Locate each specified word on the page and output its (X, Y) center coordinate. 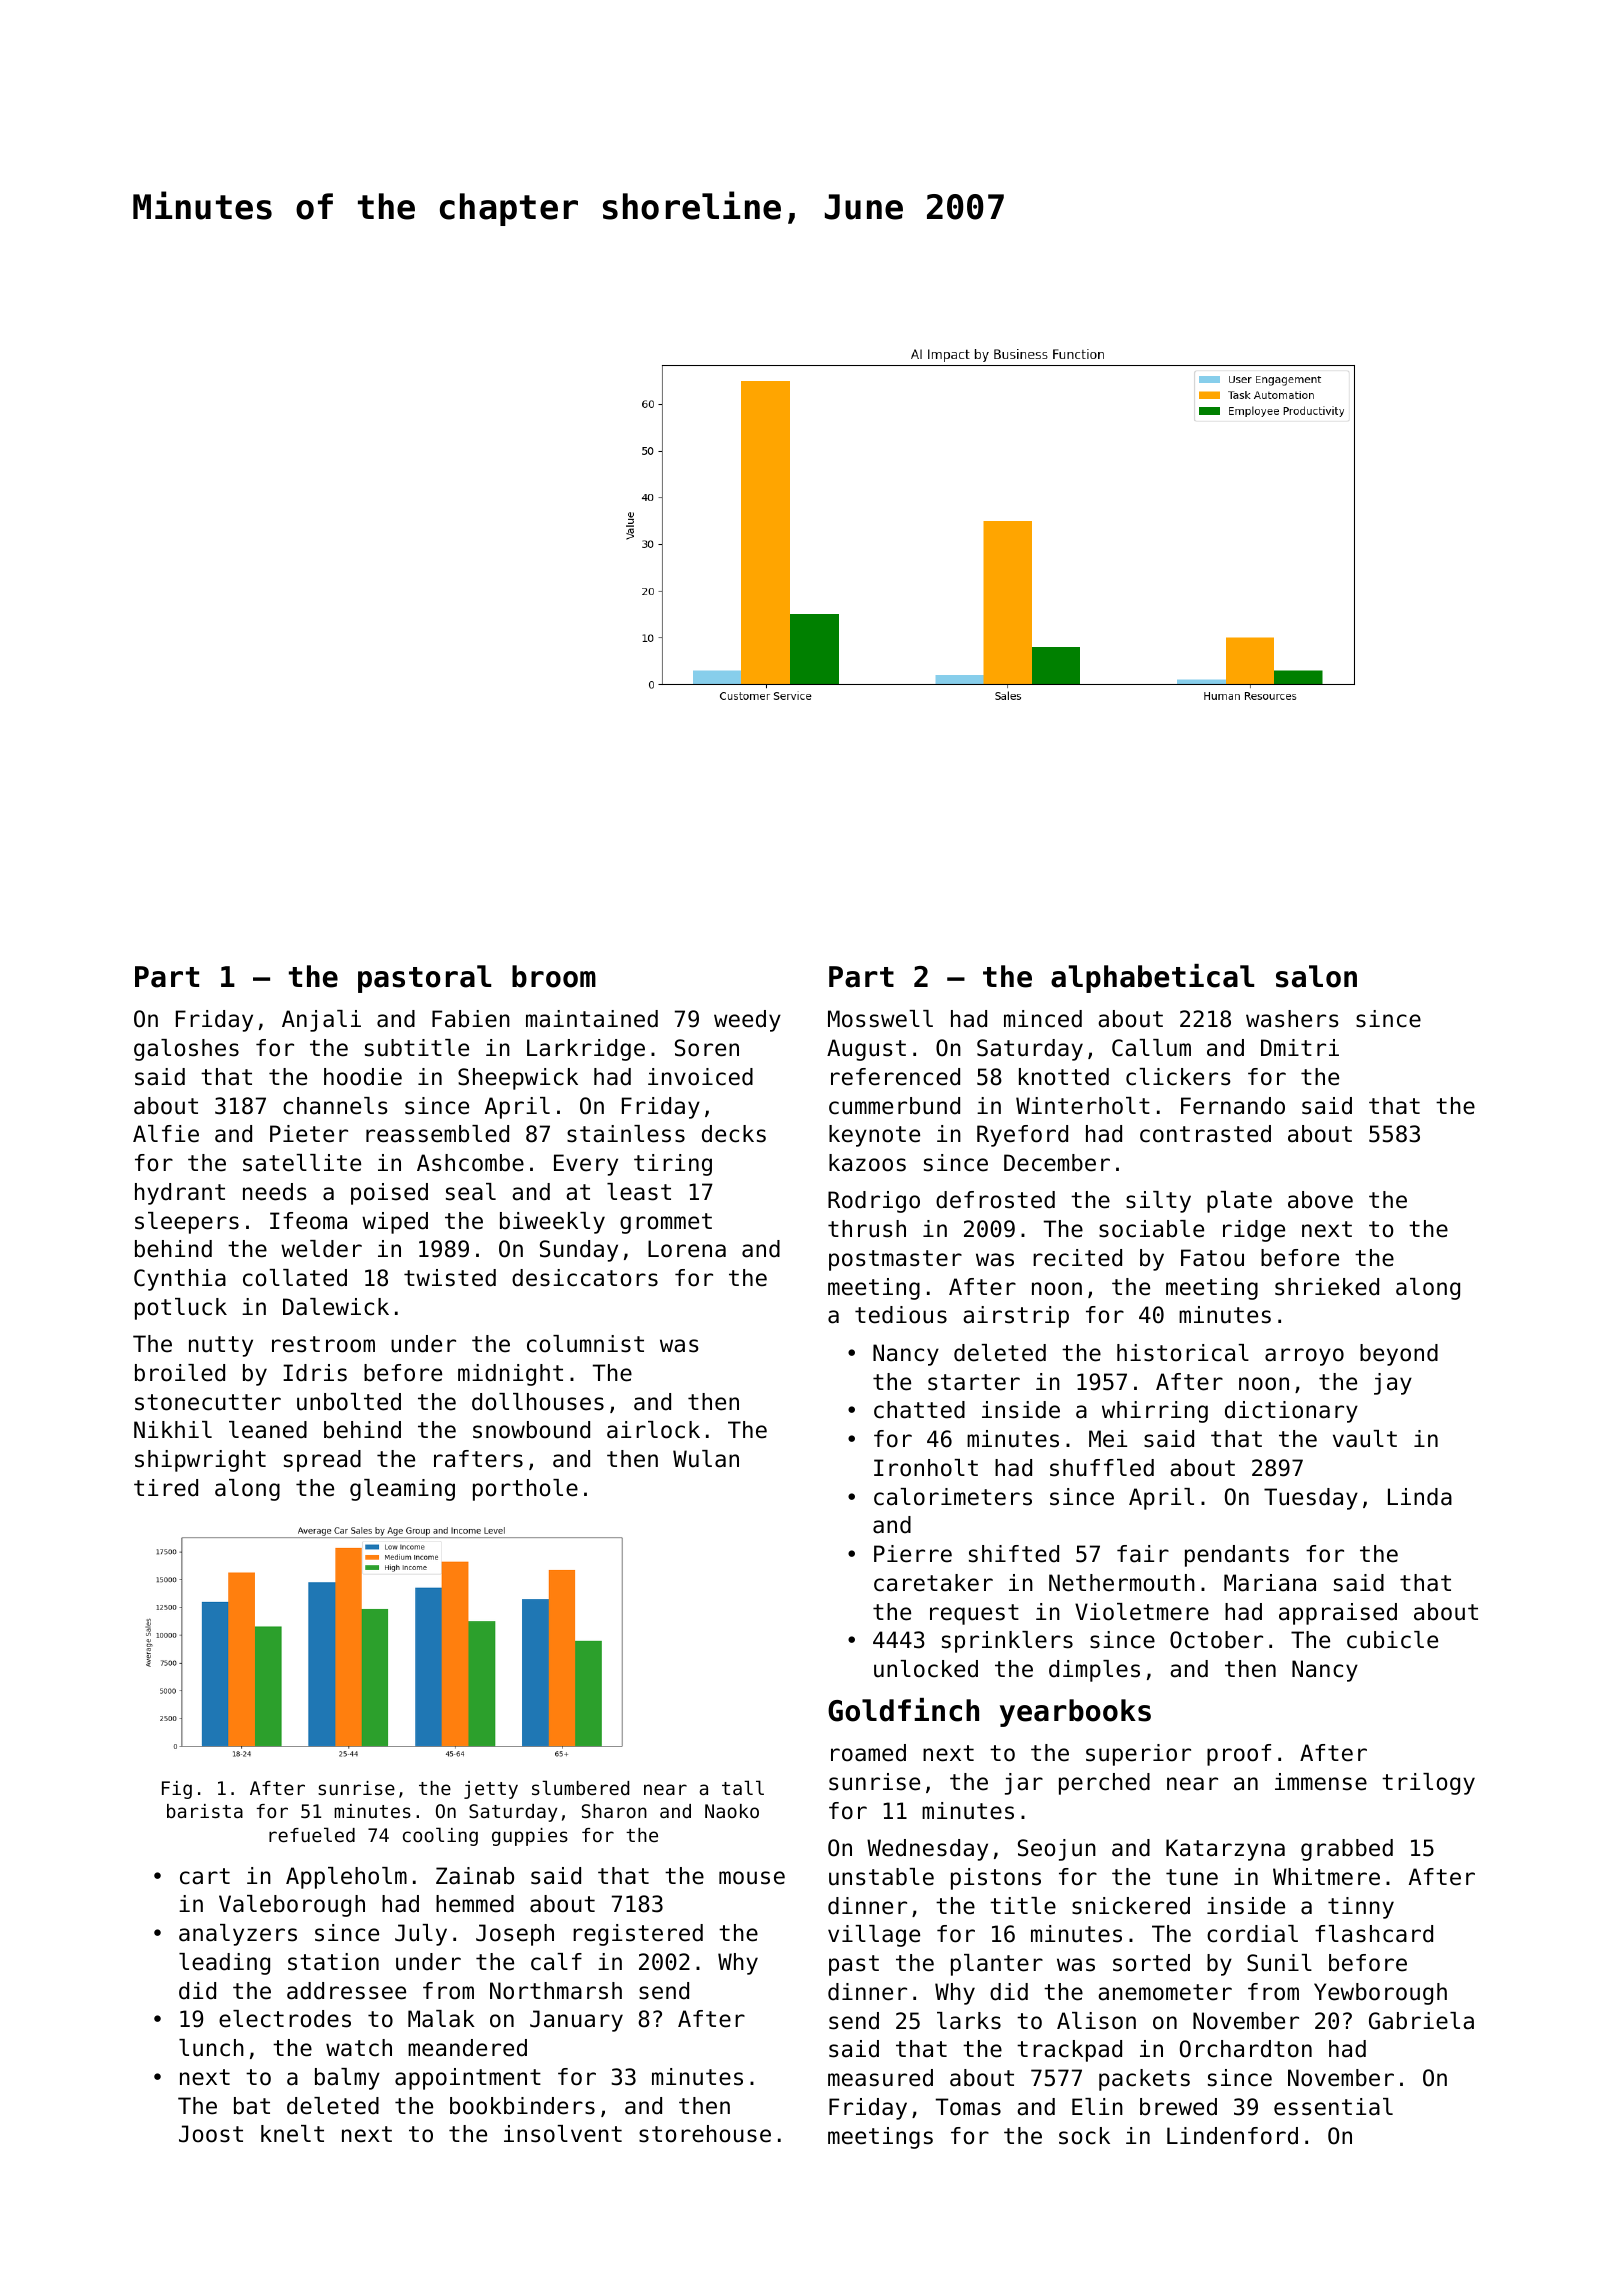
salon (1316, 976)
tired (166, 1488)
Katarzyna (1225, 1850)
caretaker (933, 1583)
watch (359, 2048)
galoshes (186, 1050)
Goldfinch (903, 1710)
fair (1143, 1554)
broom (554, 976)
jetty (491, 1790)
